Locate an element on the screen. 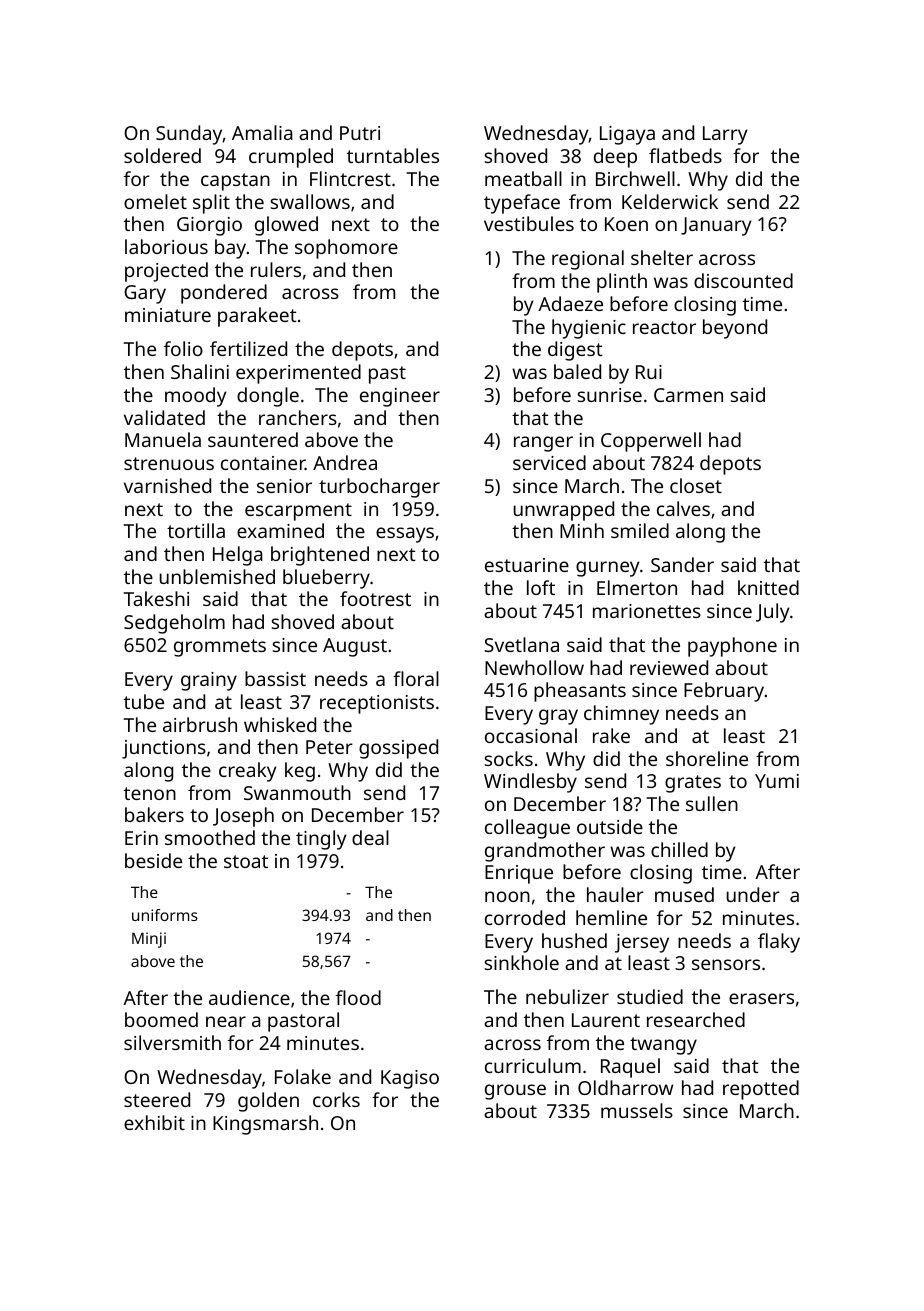 Image resolution: width=924 pixels, height=1311 pixels. golden is located at coordinates (268, 1102).
